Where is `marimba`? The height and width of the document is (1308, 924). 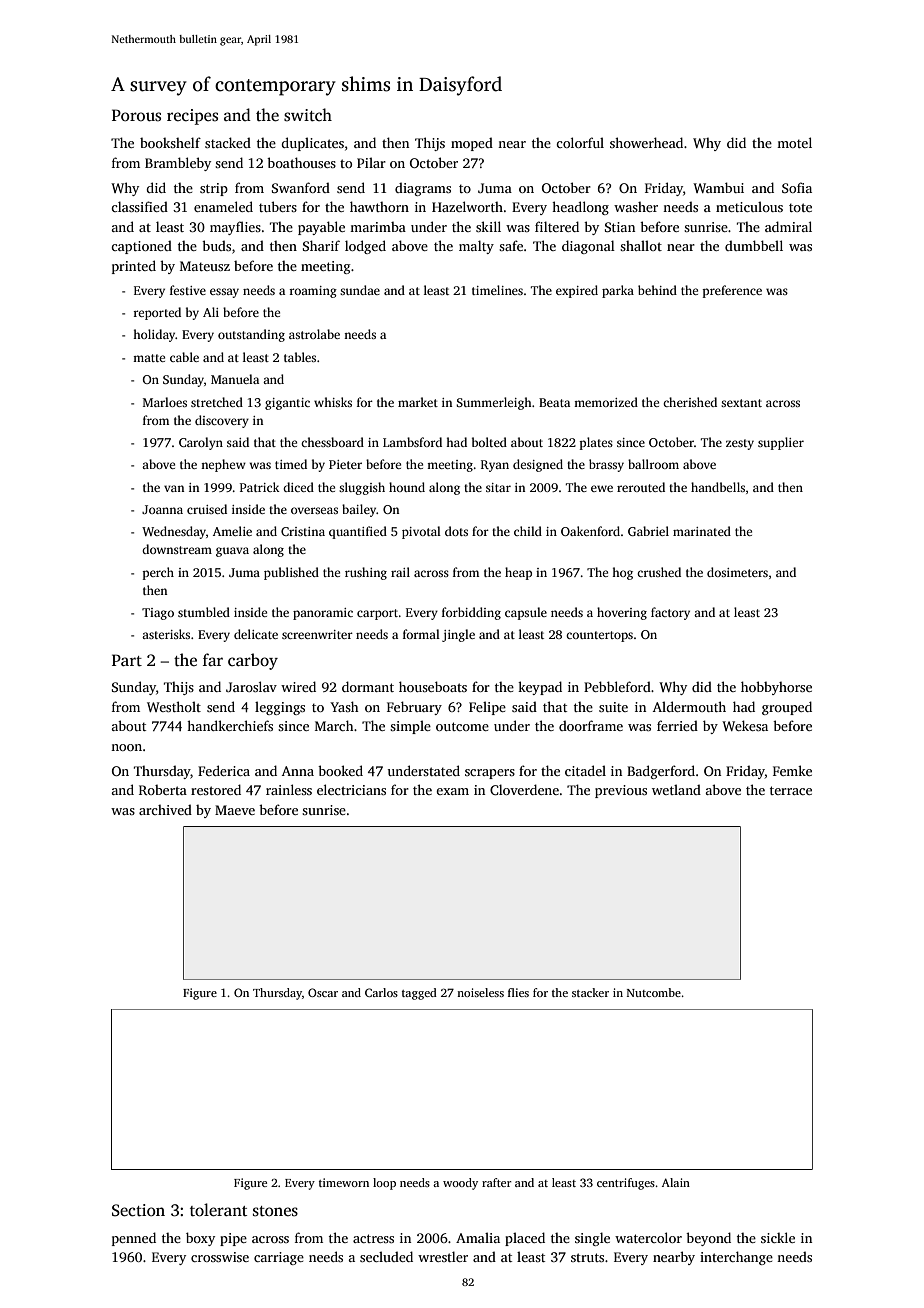 marimba is located at coordinates (378, 227).
